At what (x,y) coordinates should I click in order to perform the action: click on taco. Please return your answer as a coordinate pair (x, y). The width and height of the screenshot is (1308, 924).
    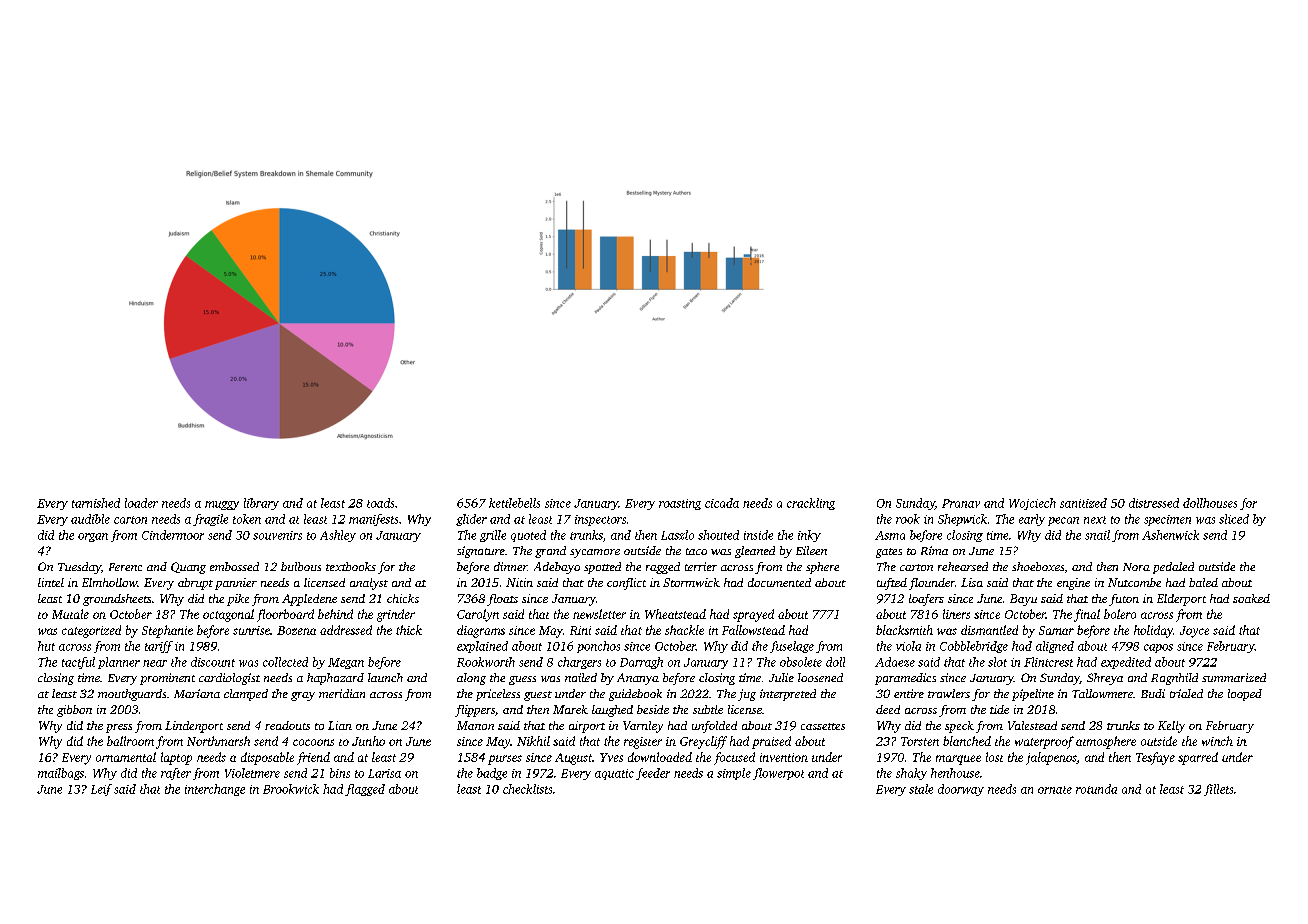
    Looking at the image, I should click on (696, 551).
